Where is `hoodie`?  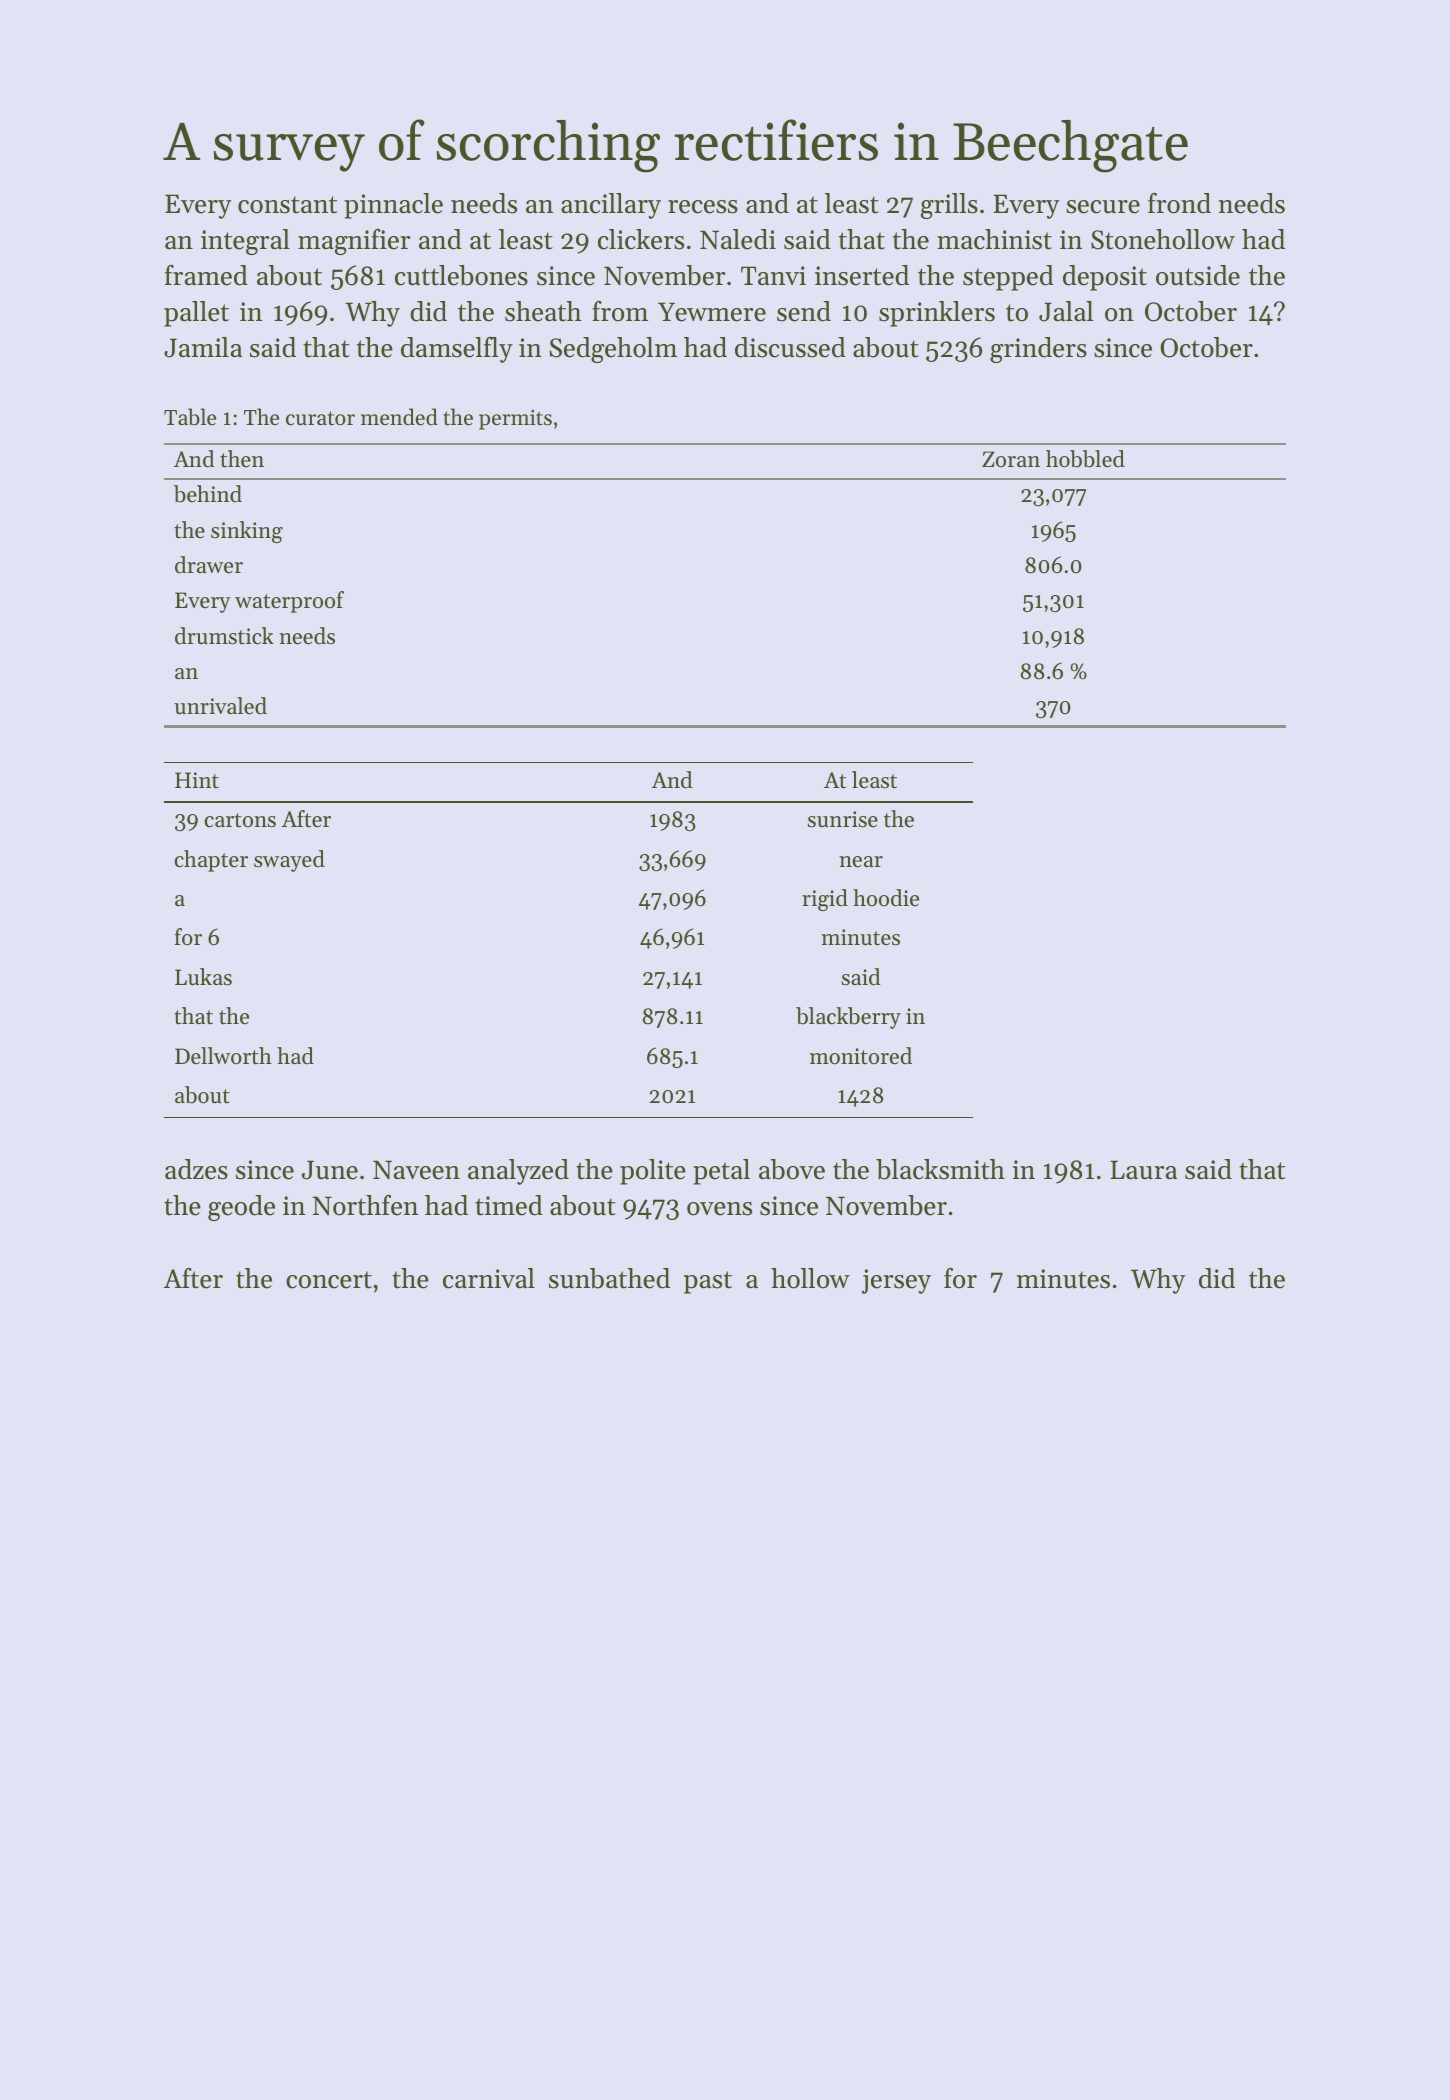 hoodie is located at coordinates (886, 898).
